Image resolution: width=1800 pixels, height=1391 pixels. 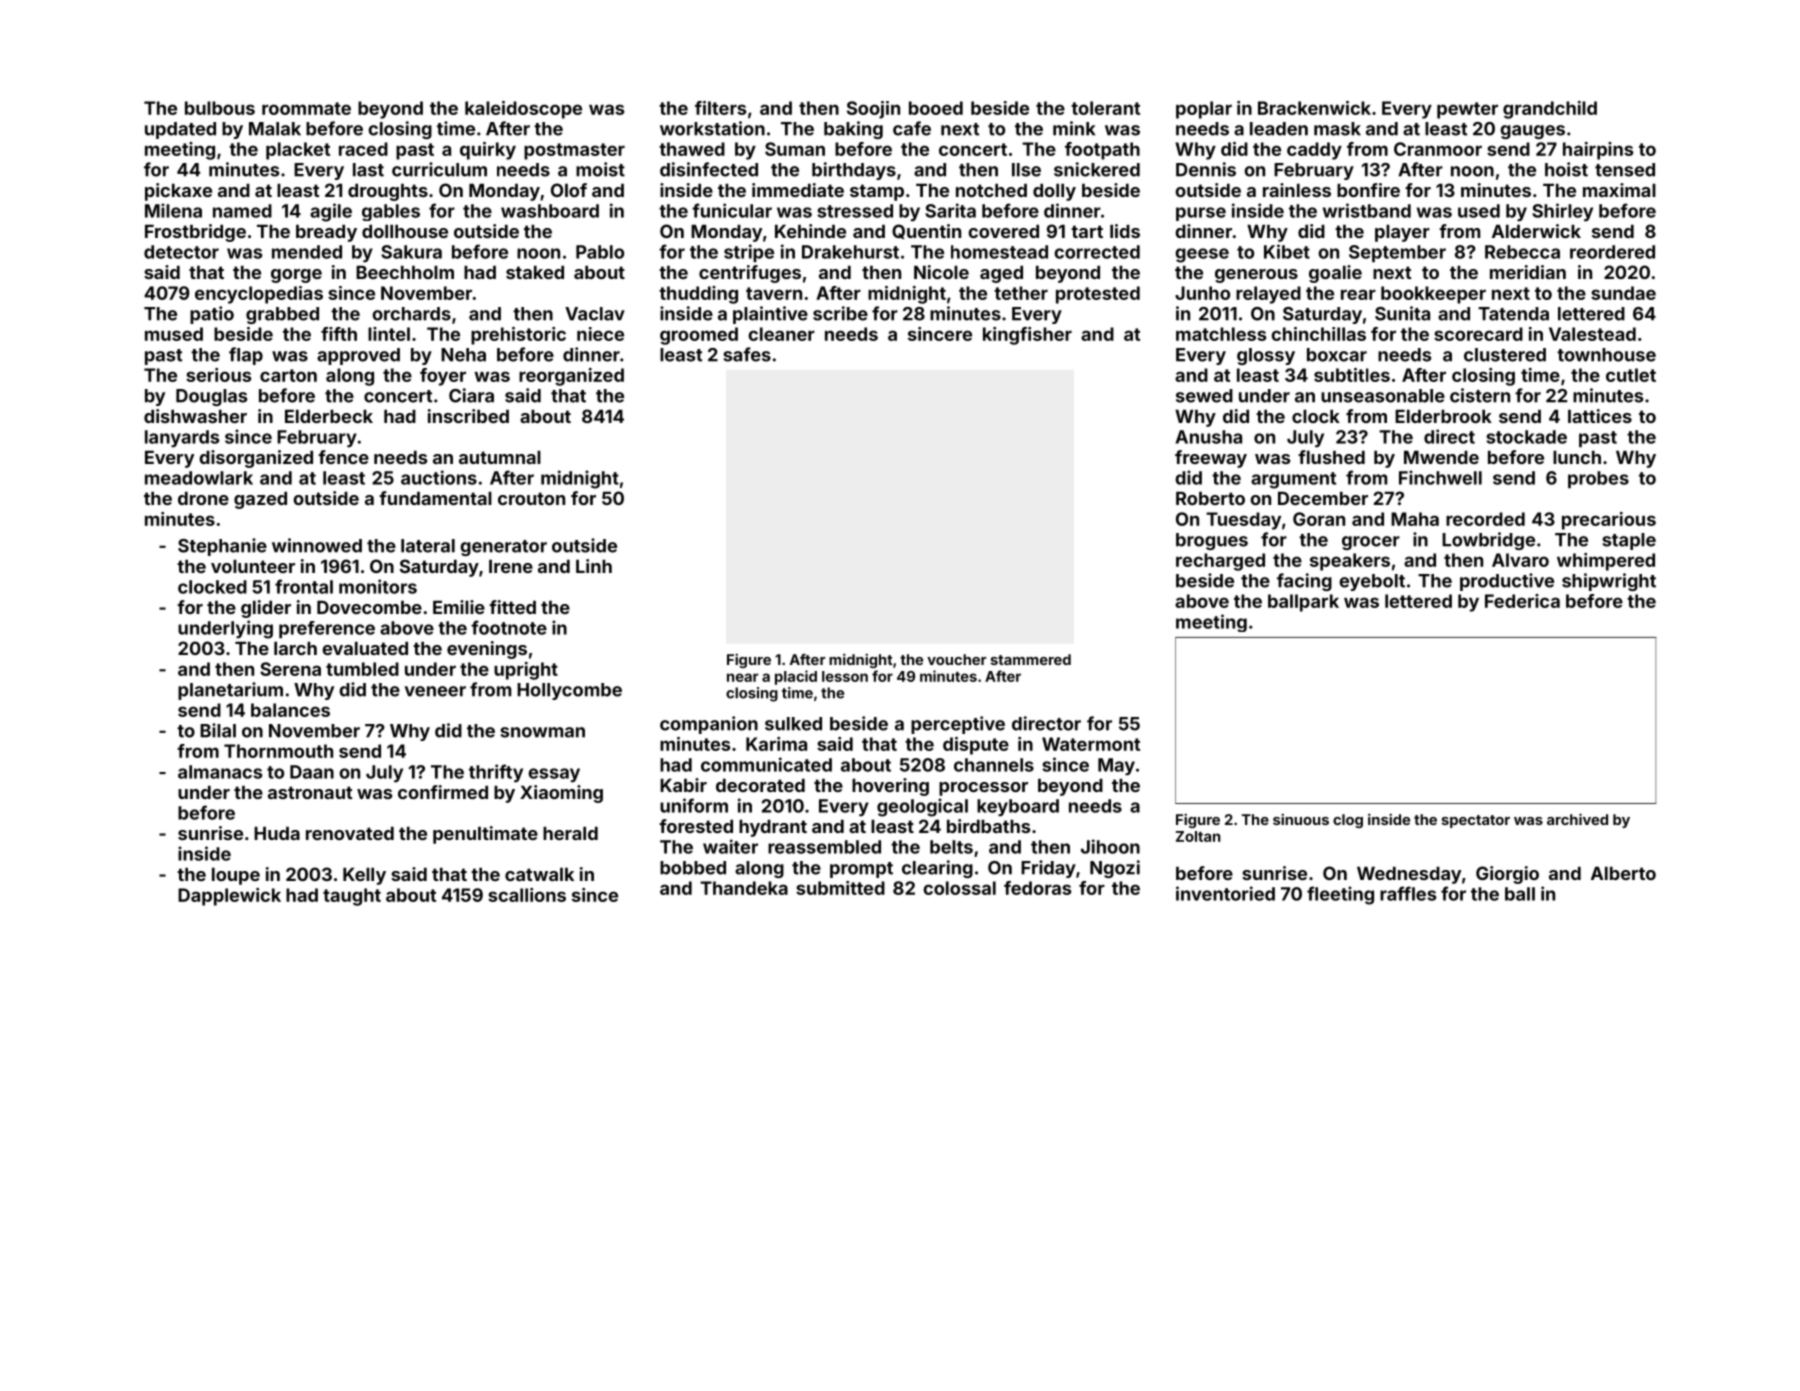 What do you see at coordinates (936, 108) in the page?
I see `booed` at bounding box center [936, 108].
